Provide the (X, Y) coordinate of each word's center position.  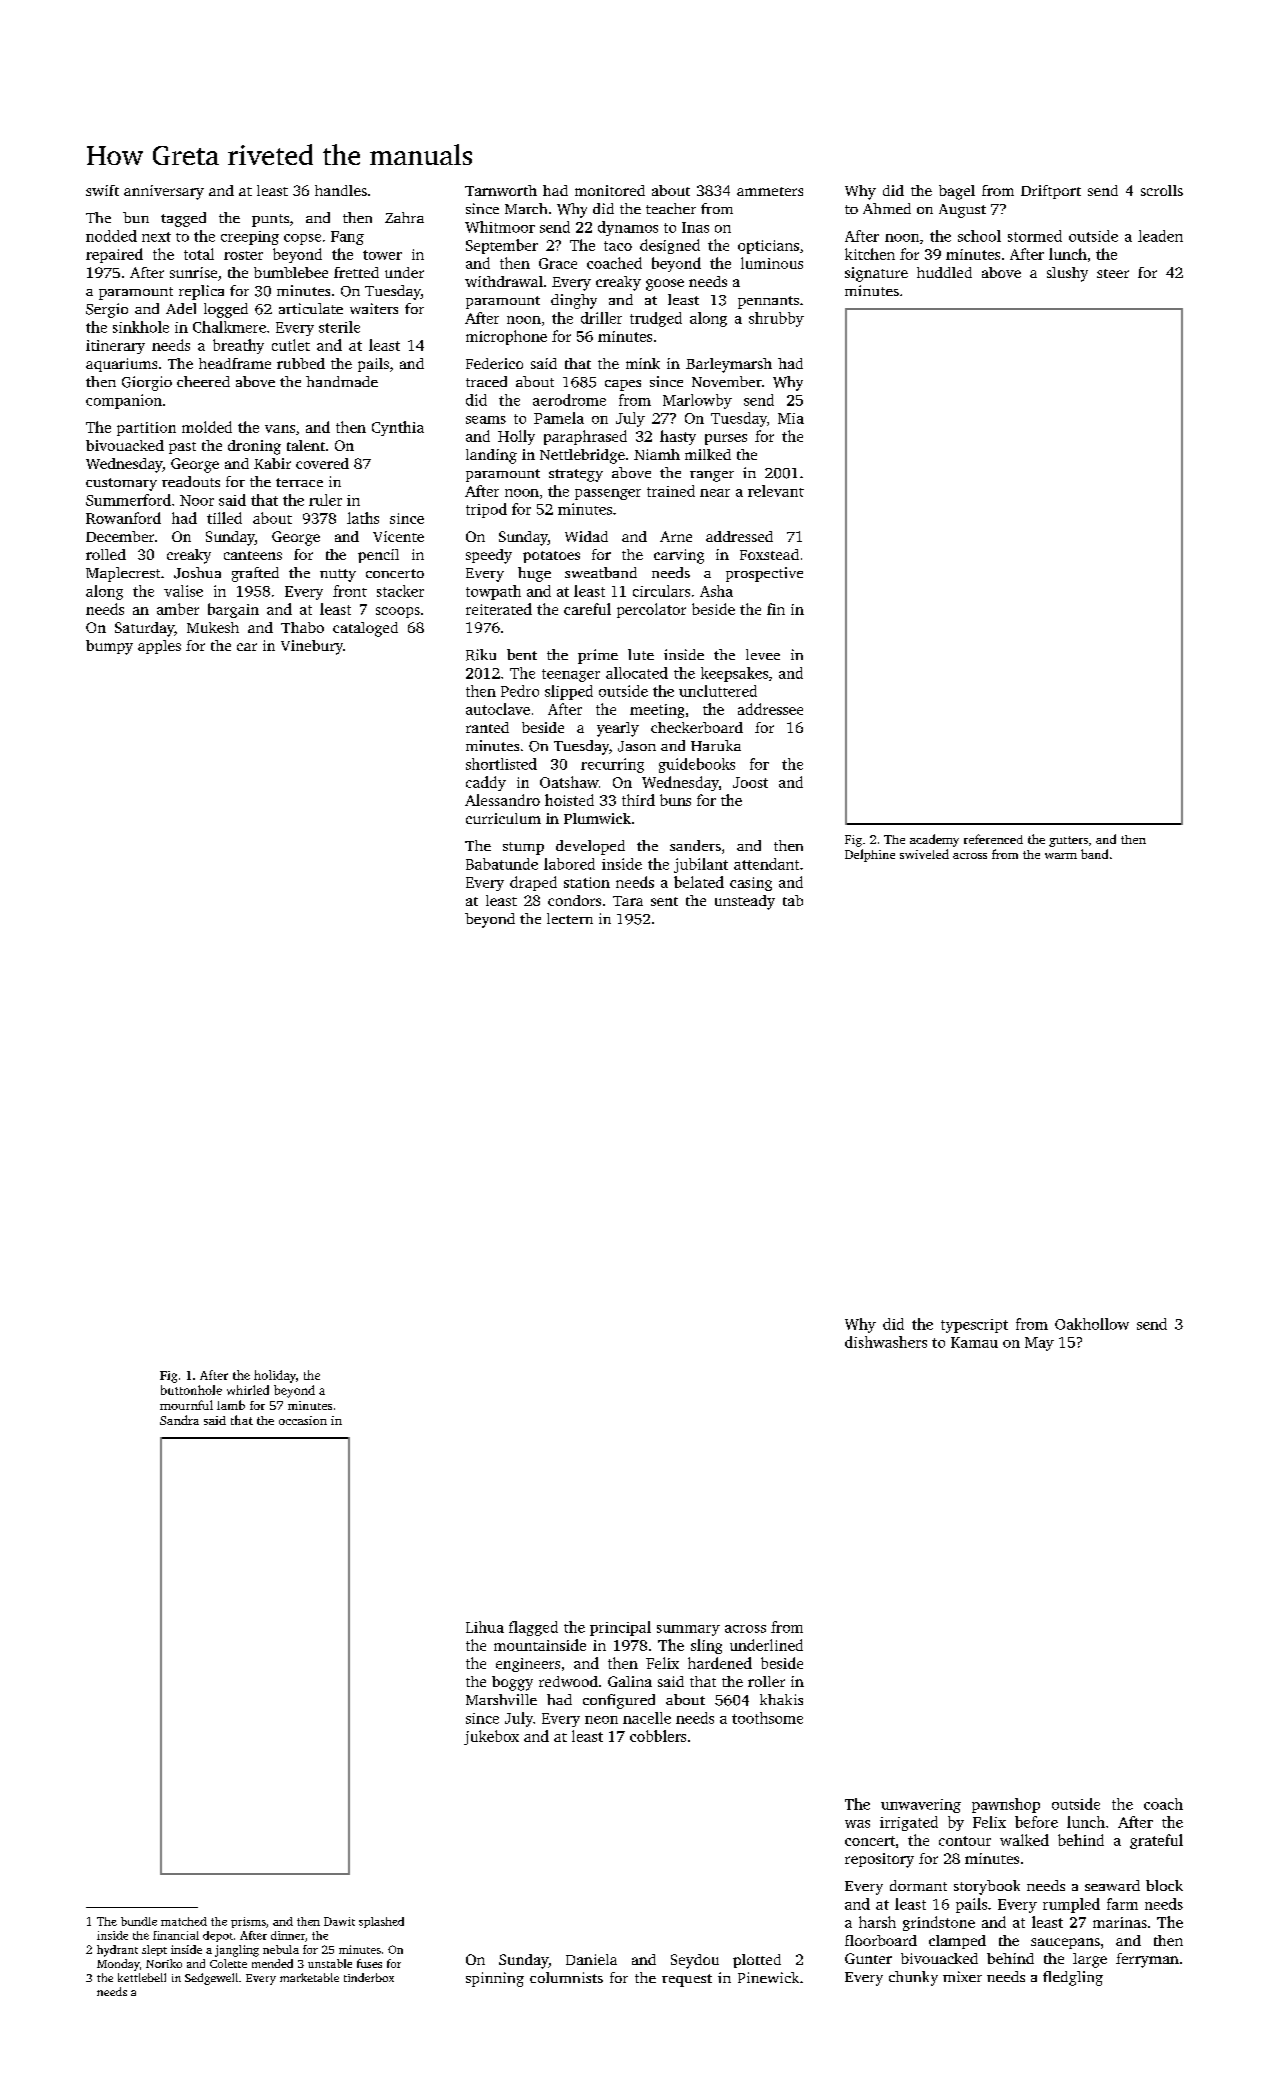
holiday (275, 1376)
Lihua (485, 1627)
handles (341, 190)
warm (1061, 856)
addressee (770, 709)
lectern (570, 918)
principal (620, 1628)
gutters (1068, 841)
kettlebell (142, 1977)
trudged (656, 319)
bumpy (109, 647)
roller (766, 1681)
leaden (1160, 236)
